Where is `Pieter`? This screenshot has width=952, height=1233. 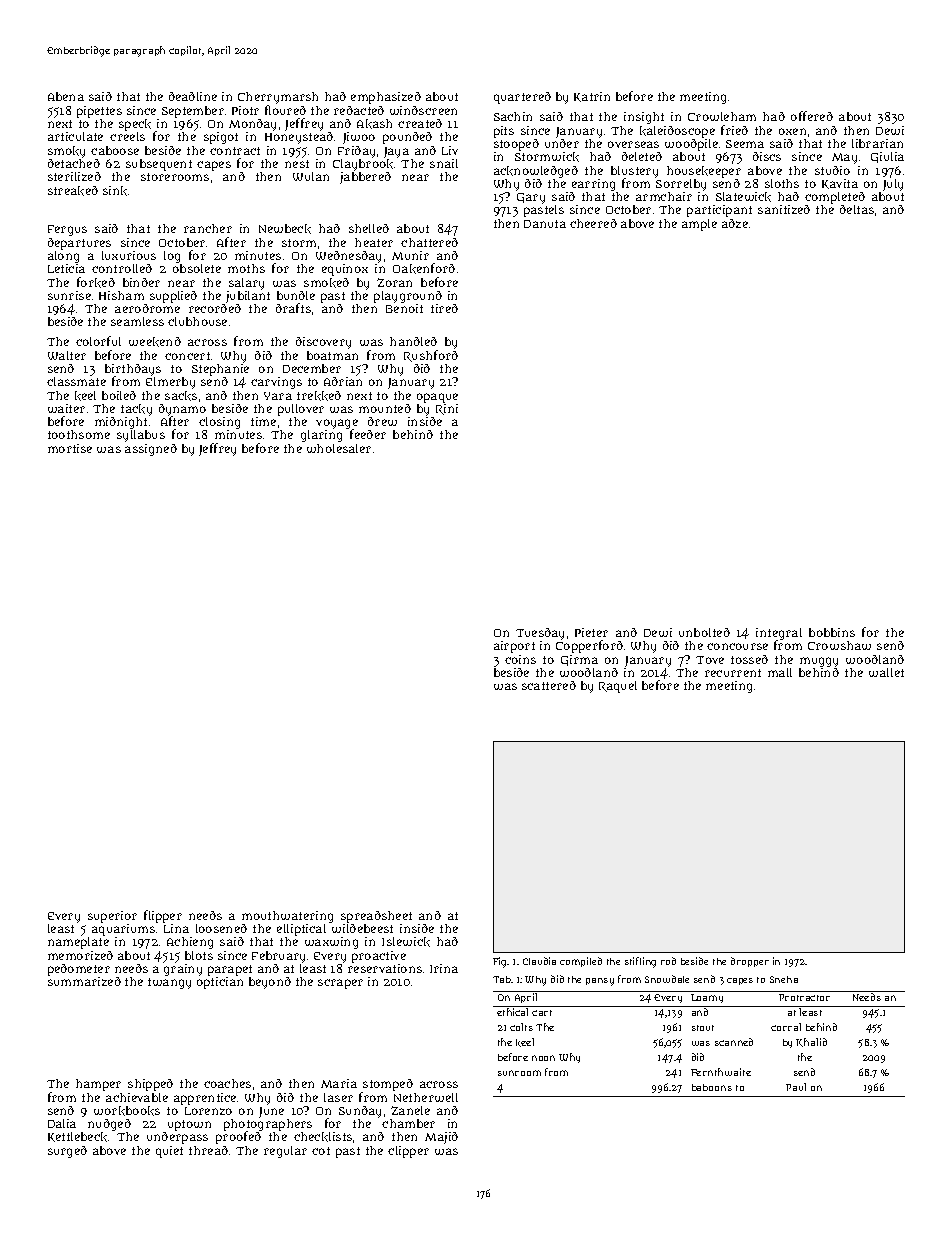
Pieter is located at coordinates (591, 632).
